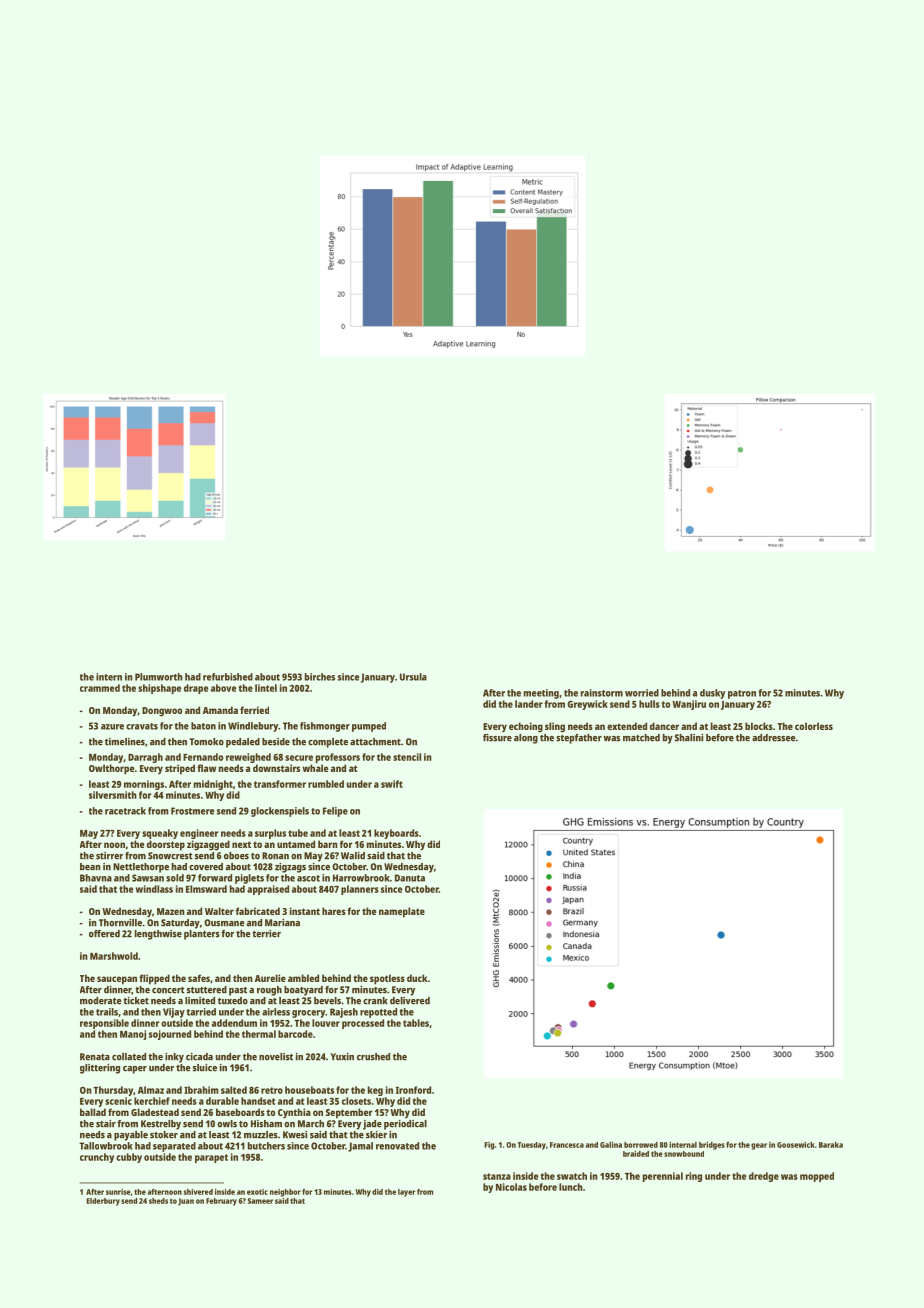 The width and height of the image is (924, 1308). Describe the element at coordinates (413, 677) in the image. I see `Ursula` at that location.
